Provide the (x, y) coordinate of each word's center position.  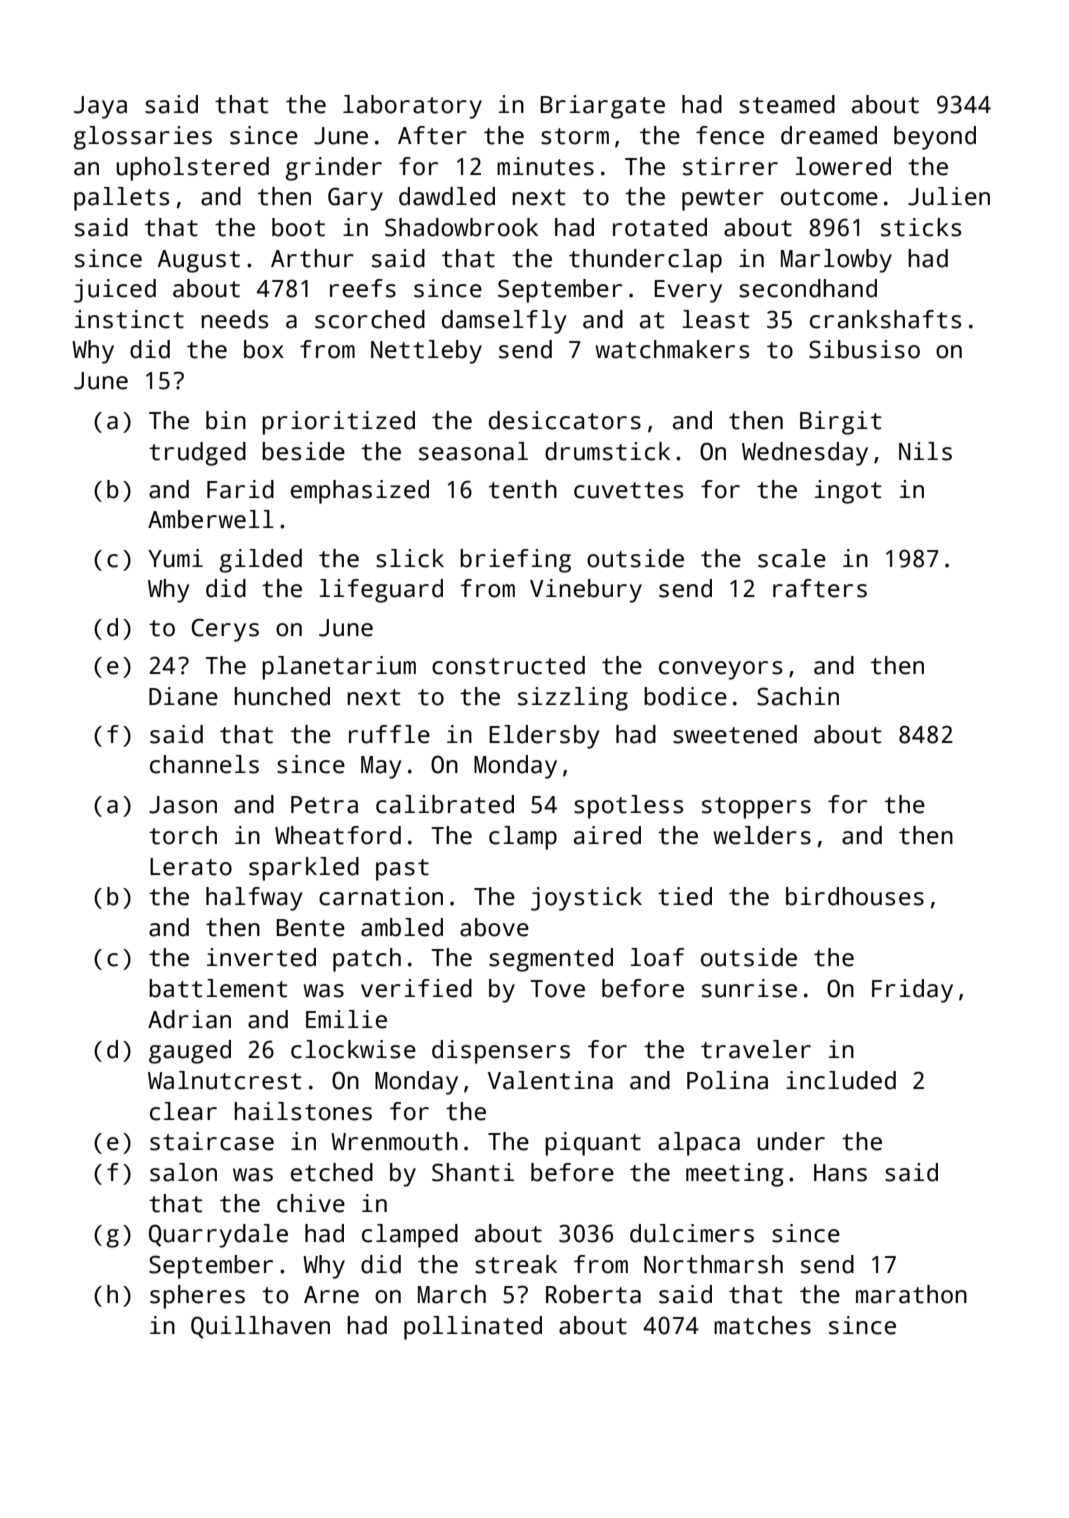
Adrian (189, 1019)
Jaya (100, 107)
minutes (545, 166)
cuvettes (628, 490)
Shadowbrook (461, 227)
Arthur (312, 258)
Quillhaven (260, 1327)
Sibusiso (864, 349)
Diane (183, 696)
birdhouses (855, 896)
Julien (949, 196)
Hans (840, 1173)
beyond (935, 138)
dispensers (501, 1052)
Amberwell (211, 519)
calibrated (445, 804)
